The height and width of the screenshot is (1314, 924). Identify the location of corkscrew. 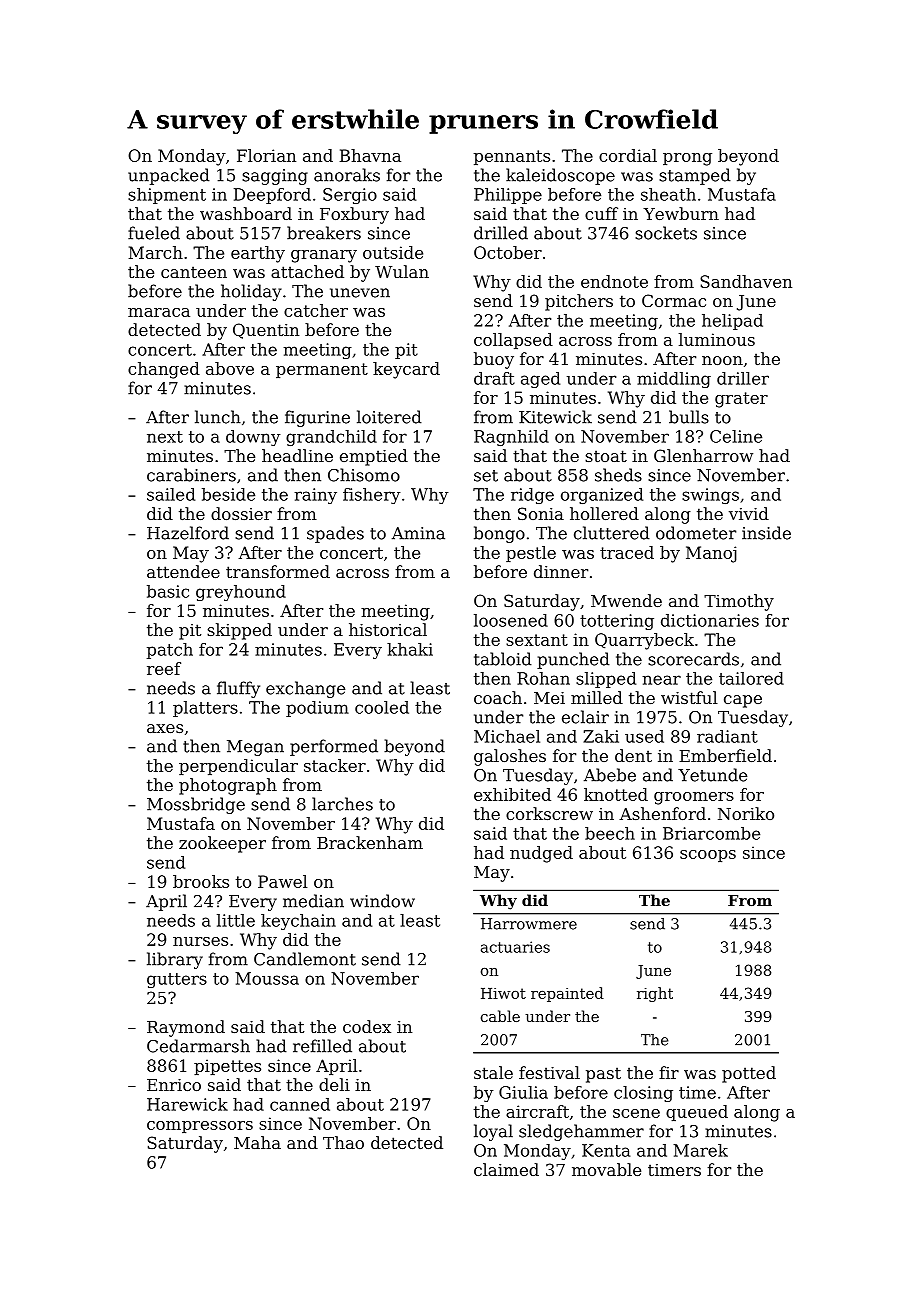
(549, 813).
